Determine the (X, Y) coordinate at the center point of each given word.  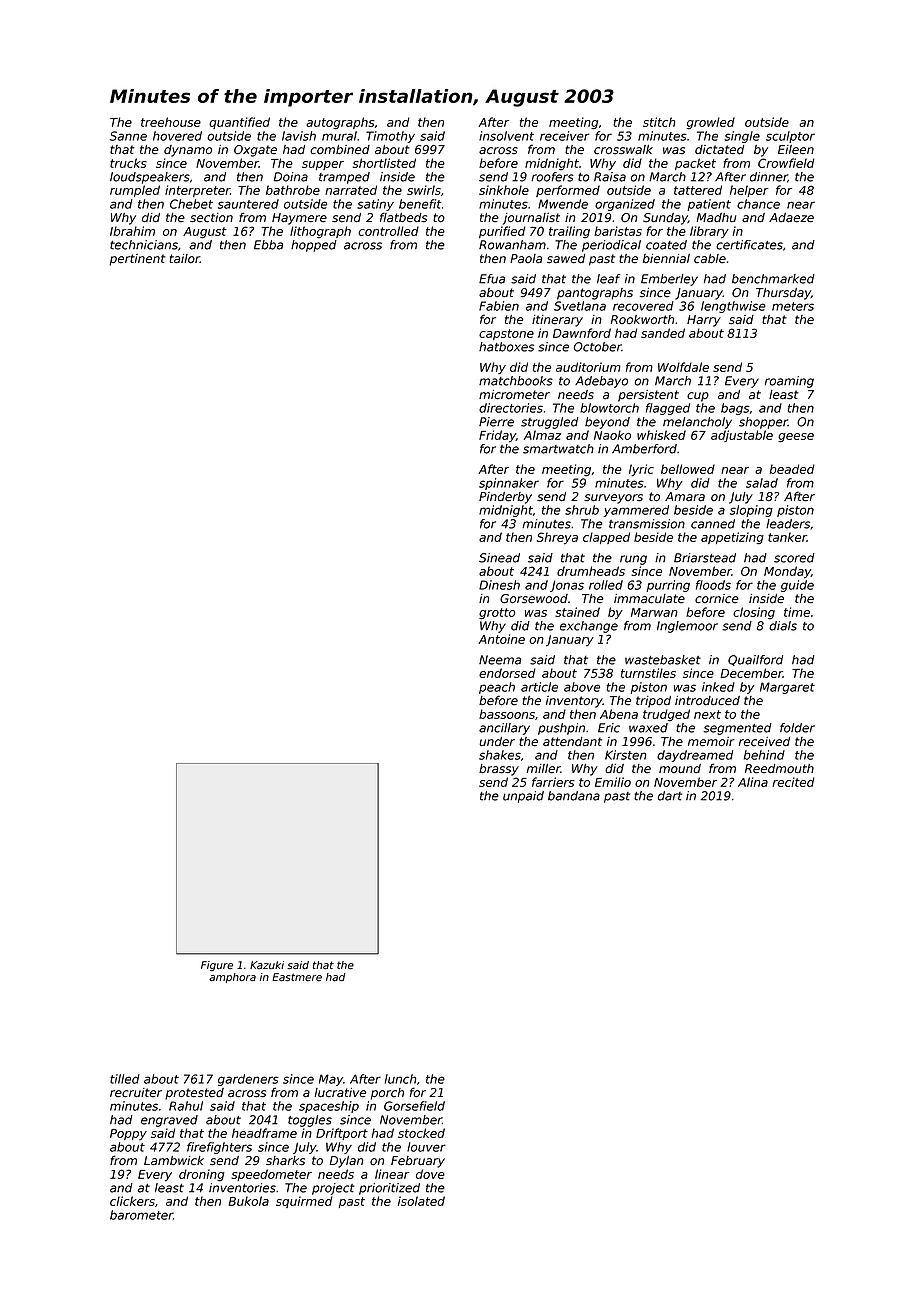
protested (194, 1094)
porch (387, 1094)
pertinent (137, 260)
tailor (184, 259)
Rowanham (512, 245)
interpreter (197, 191)
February (418, 1162)
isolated (421, 1201)
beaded (792, 469)
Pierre (496, 422)
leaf (608, 279)
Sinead (499, 558)
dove (430, 1174)
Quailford (755, 660)
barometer (141, 1215)
